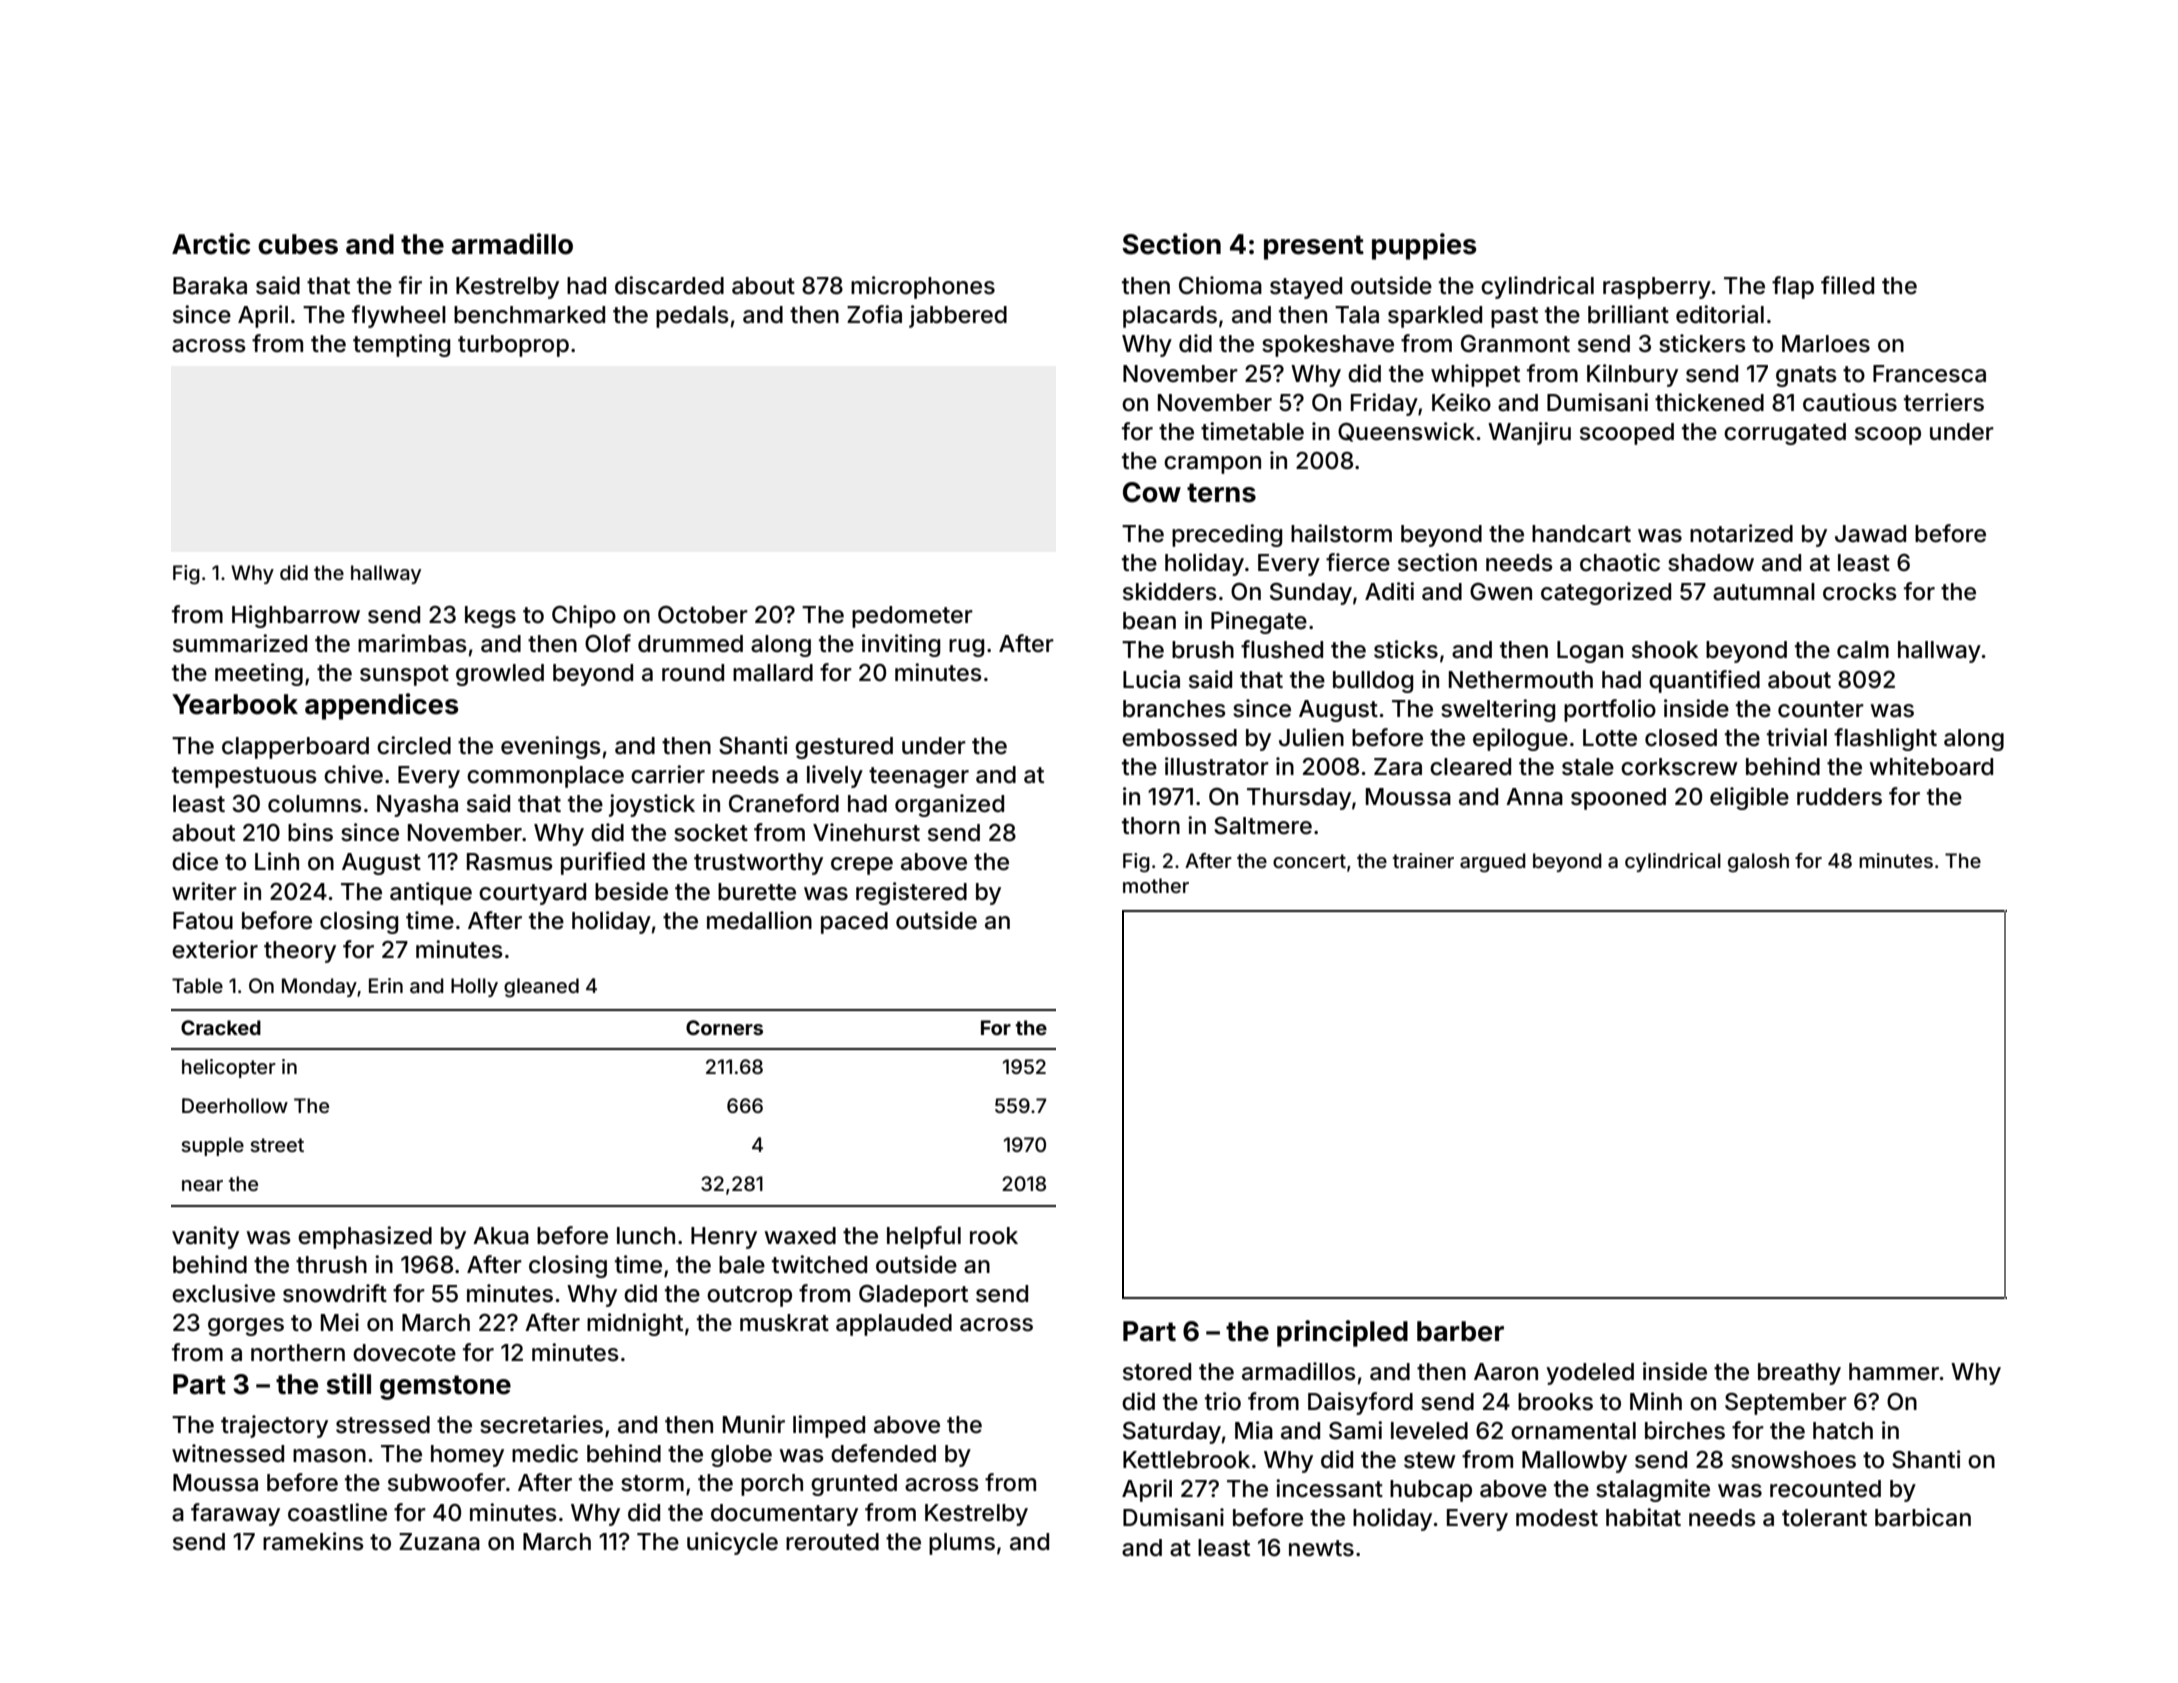 The image size is (2178, 1683). What do you see at coordinates (923, 287) in the image?
I see `microphones` at bounding box center [923, 287].
